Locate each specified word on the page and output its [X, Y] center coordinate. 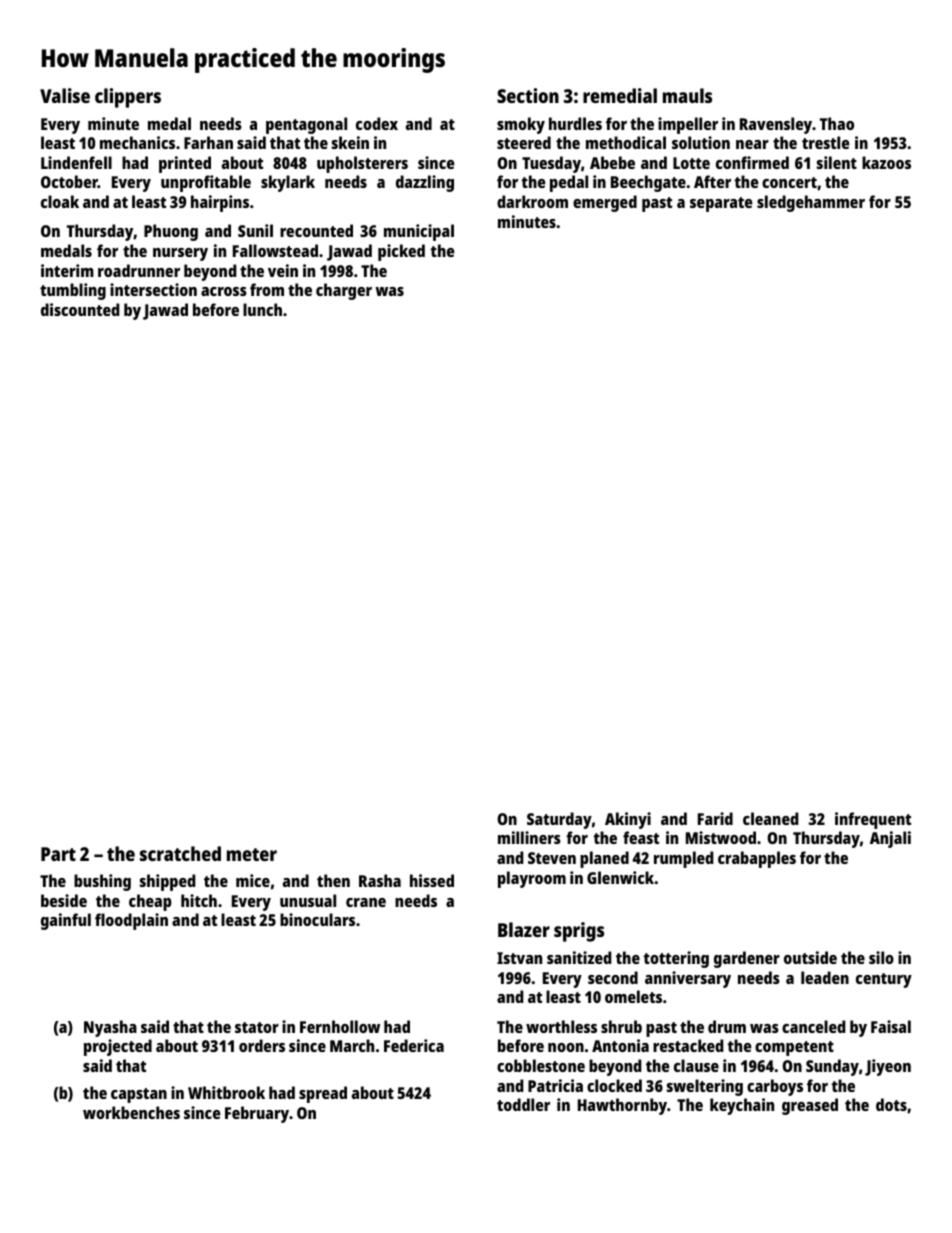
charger [344, 291]
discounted [80, 309]
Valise [65, 95]
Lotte [691, 163]
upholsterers [362, 164]
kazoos [886, 162]
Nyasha [110, 1028]
